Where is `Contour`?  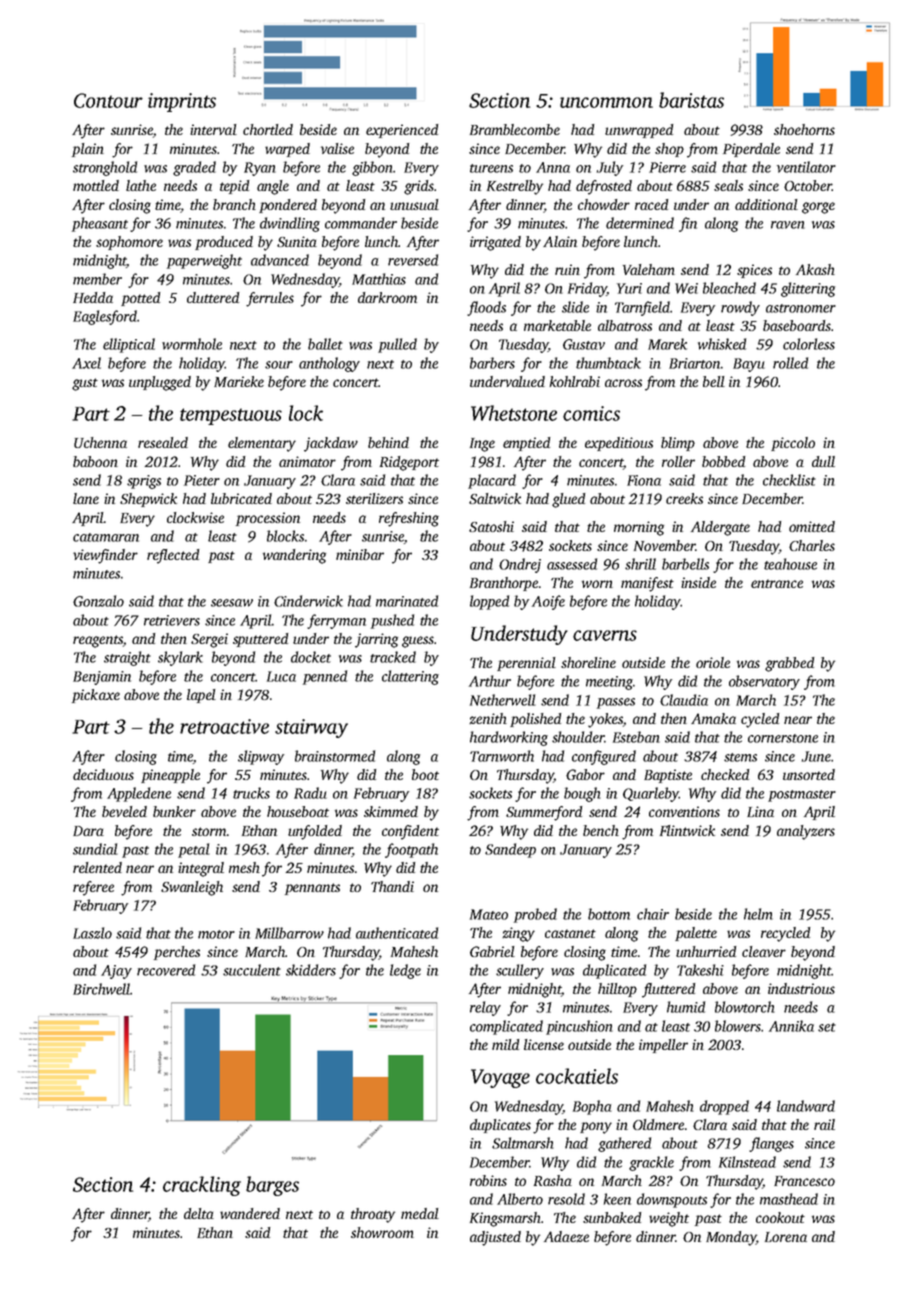 Contour is located at coordinates (108, 100).
